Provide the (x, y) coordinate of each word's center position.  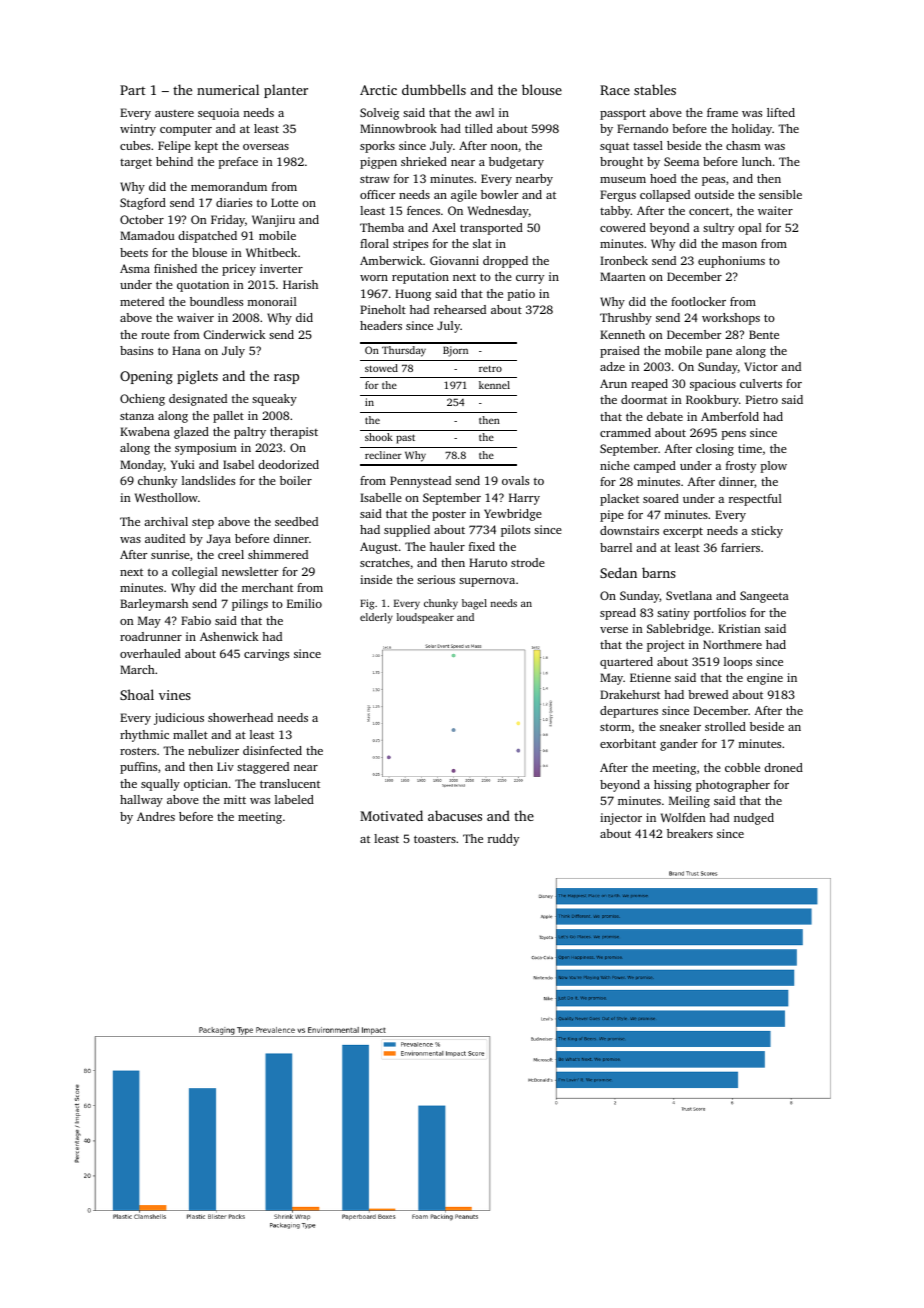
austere (174, 113)
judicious (179, 719)
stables (655, 89)
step (203, 524)
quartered (626, 663)
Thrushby (626, 319)
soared (661, 498)
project (666, 646)
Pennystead (420, 482)
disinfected (272, 750)
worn (374, 278)
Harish (300, 284)
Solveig (379, 114)
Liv (225, 766)
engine (765, 679)
